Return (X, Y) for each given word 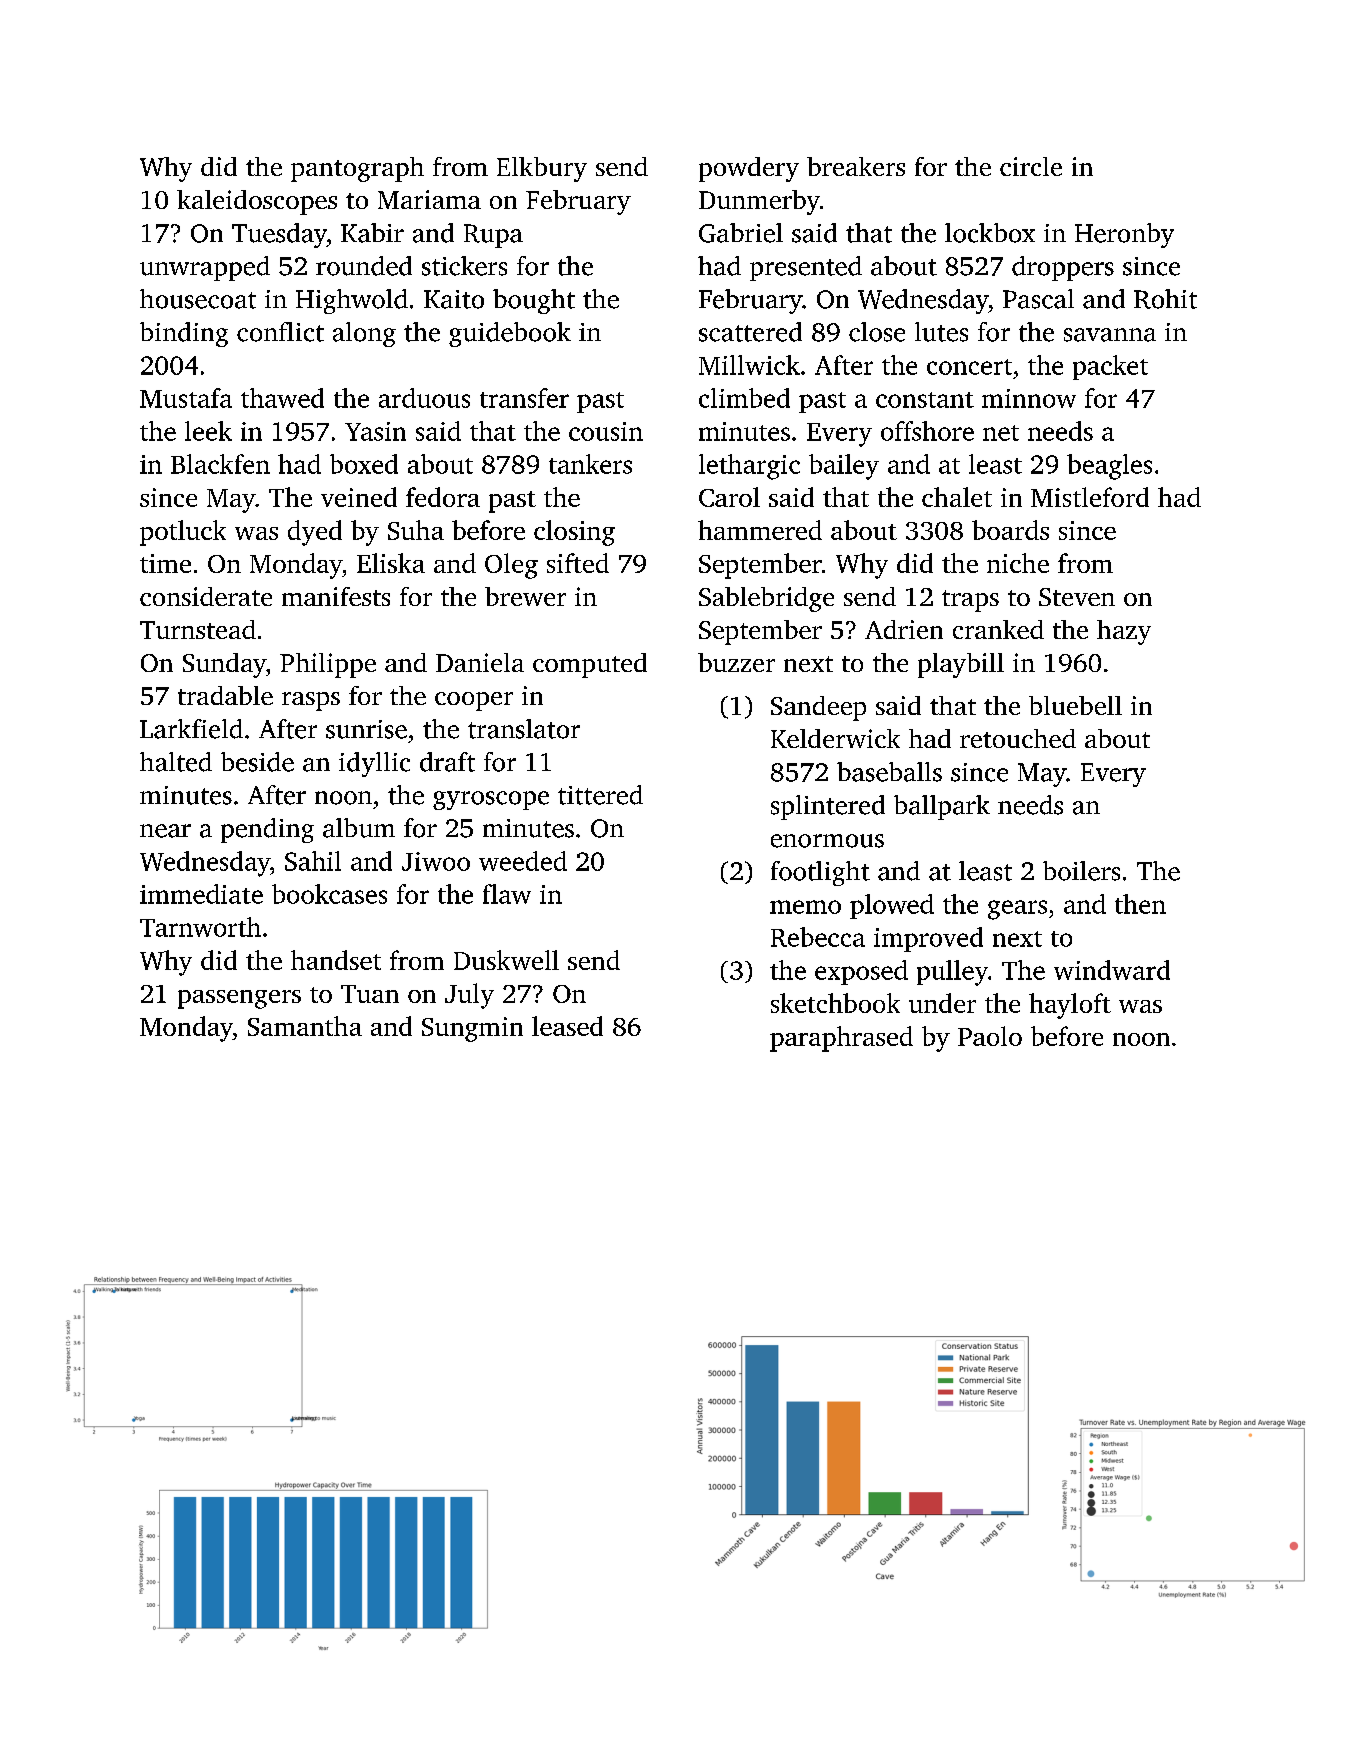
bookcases (329, 894)
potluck (183, 533)
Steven (1077, 597)
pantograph (357, 169)
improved (928, 939)
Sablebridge (766, 599)
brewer (525, 596)
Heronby (1124, 235)
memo (805, 907)
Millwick (749, 365)
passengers (239, 999)
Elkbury (542, 169)
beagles (1109, 467)
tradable (225, 695)
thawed (282, 398)
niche (1018, 563)
